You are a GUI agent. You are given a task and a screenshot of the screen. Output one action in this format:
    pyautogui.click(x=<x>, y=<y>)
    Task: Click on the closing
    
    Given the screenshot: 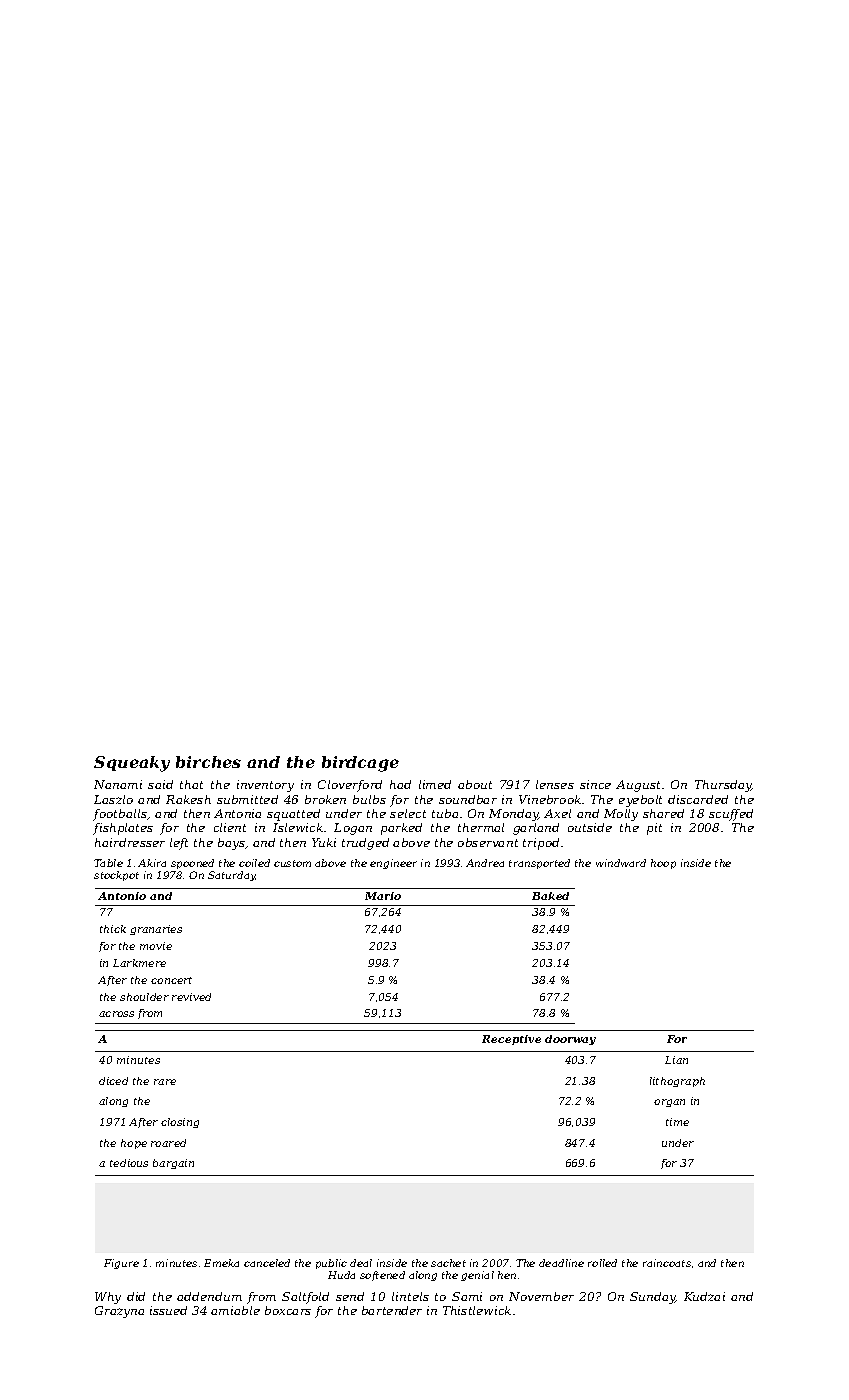 What is the action you would take?
    pyautogui.click(x=180, y=1123)
